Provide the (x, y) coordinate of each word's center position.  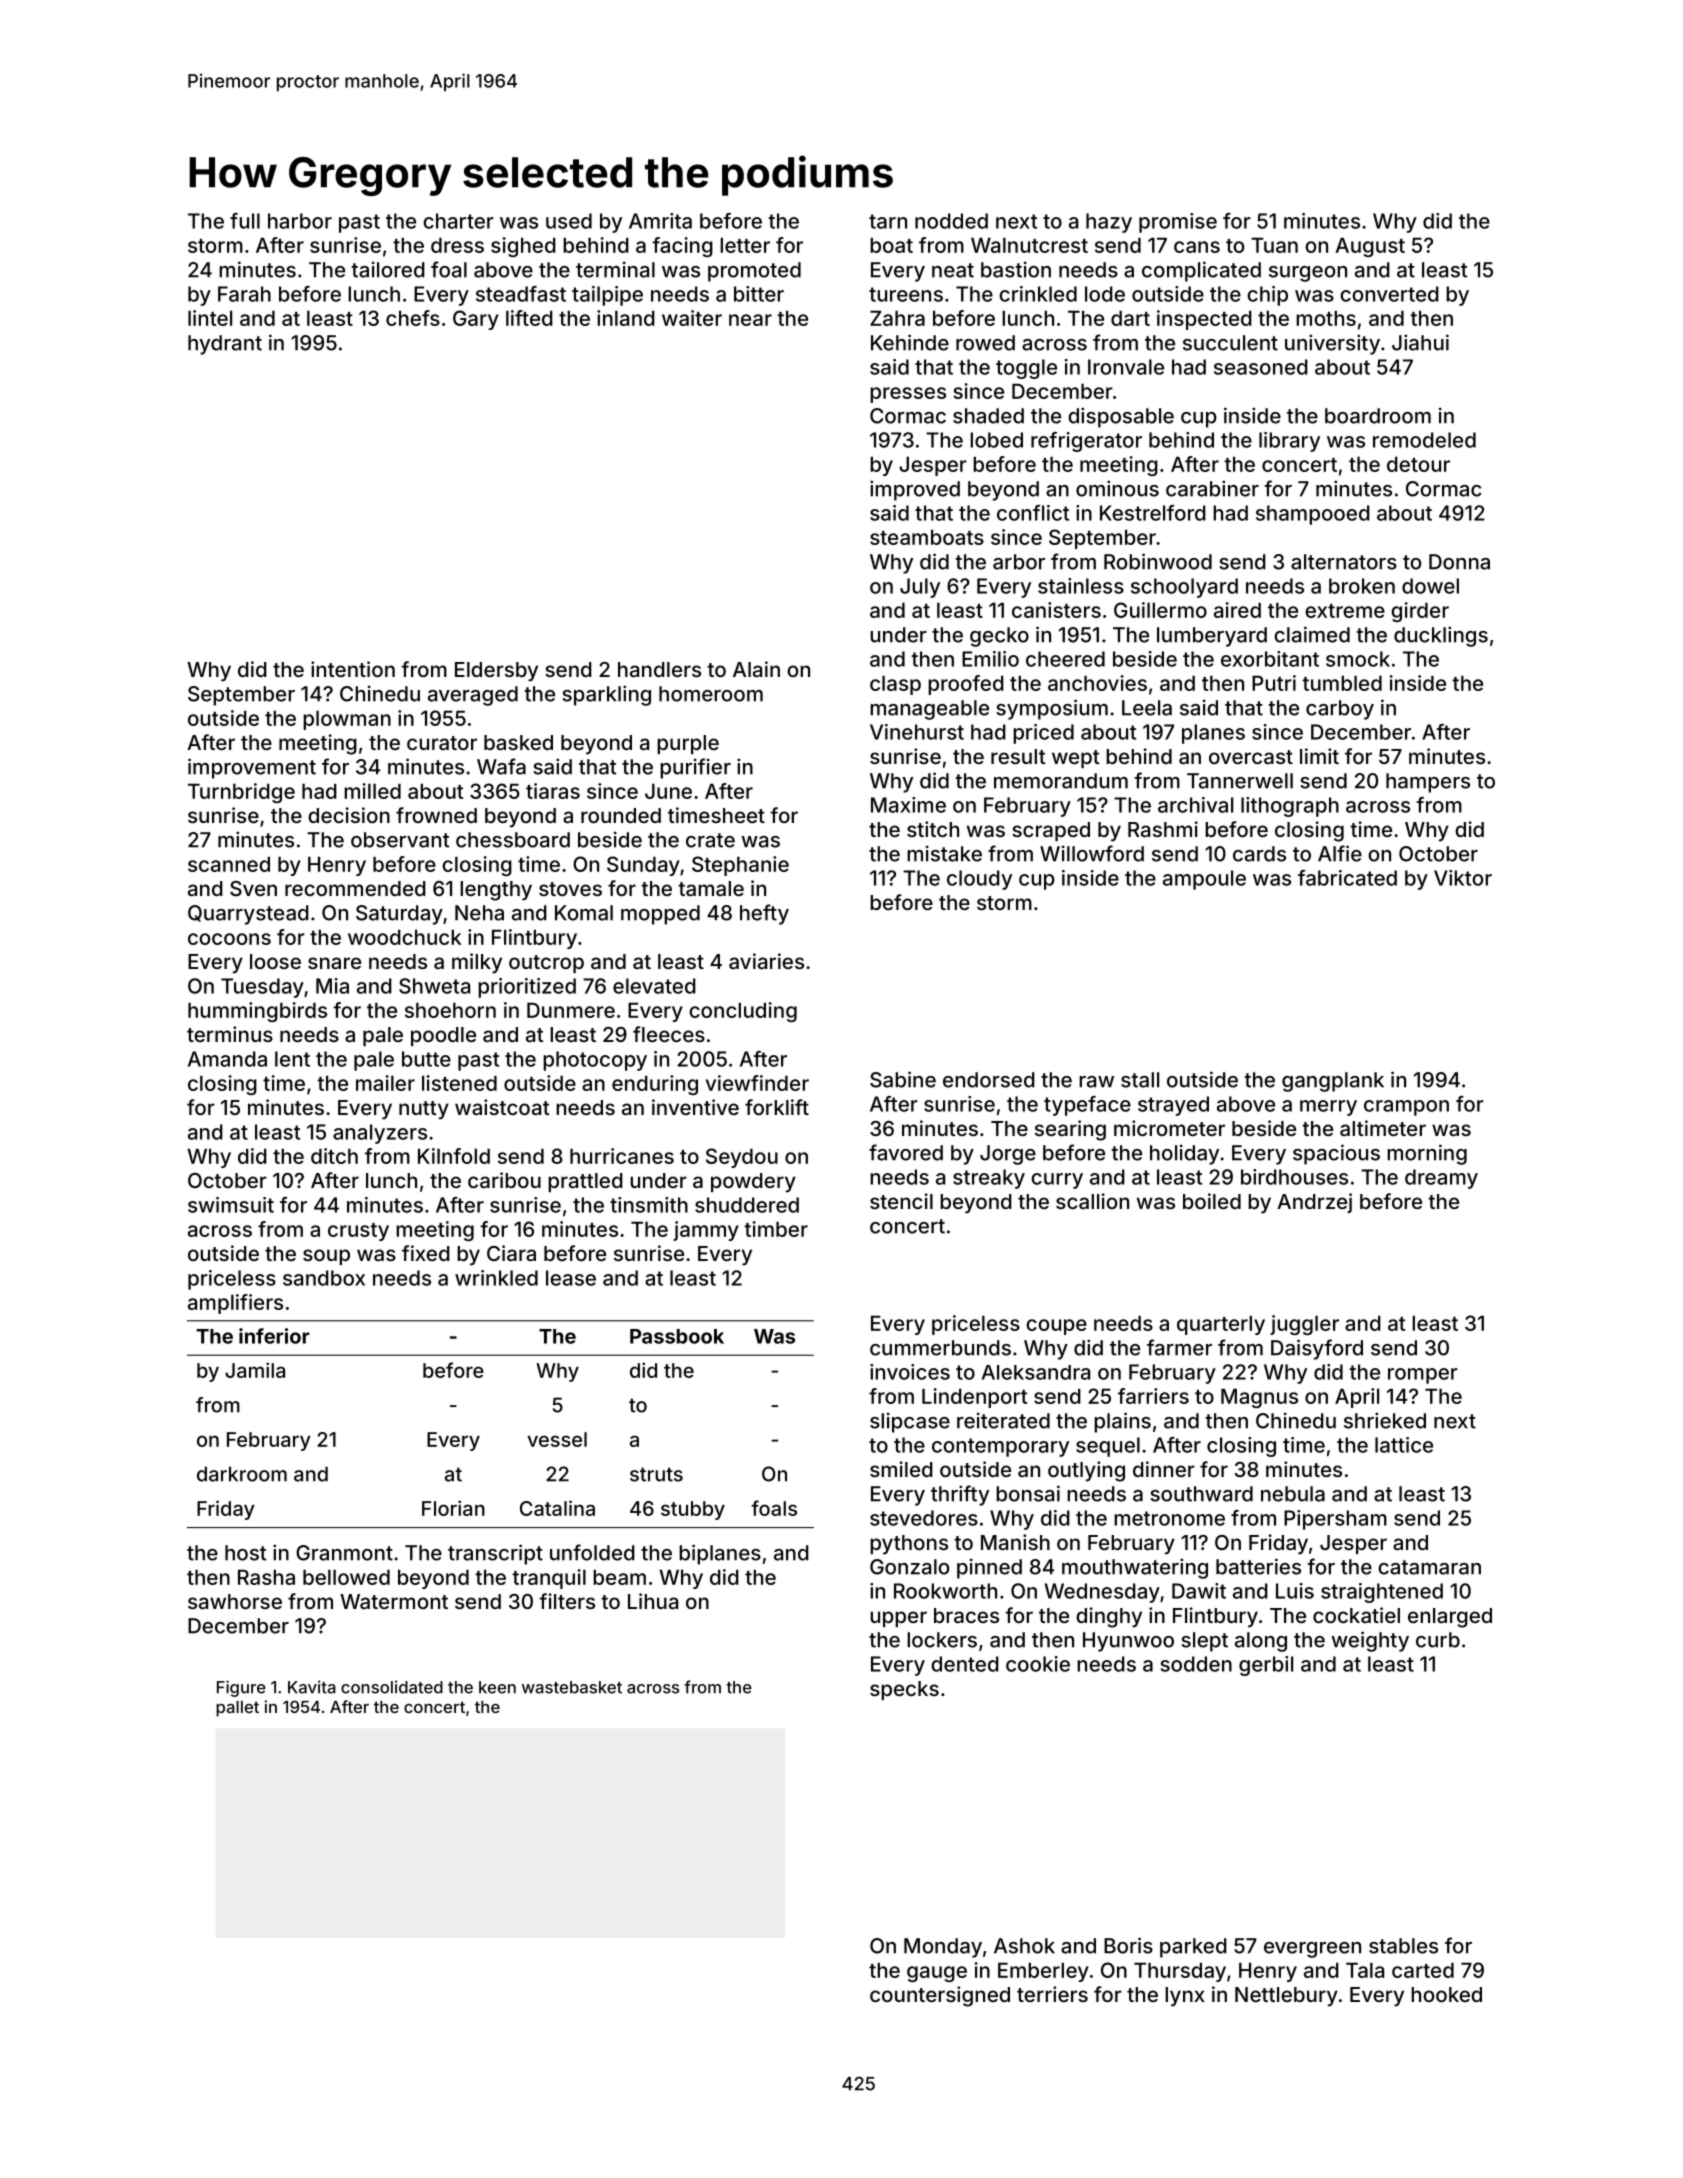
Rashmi (1163, 829)
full (245, 221)
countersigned (940, 1996)
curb (1438, 1640)
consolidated (392, 1687)
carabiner (1212, 488)
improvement (252, 768)
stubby (693, 1510)
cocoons (229, 939)
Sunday (643, 866)
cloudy (979, 880)
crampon (1406, 1108)
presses (908, 395)
